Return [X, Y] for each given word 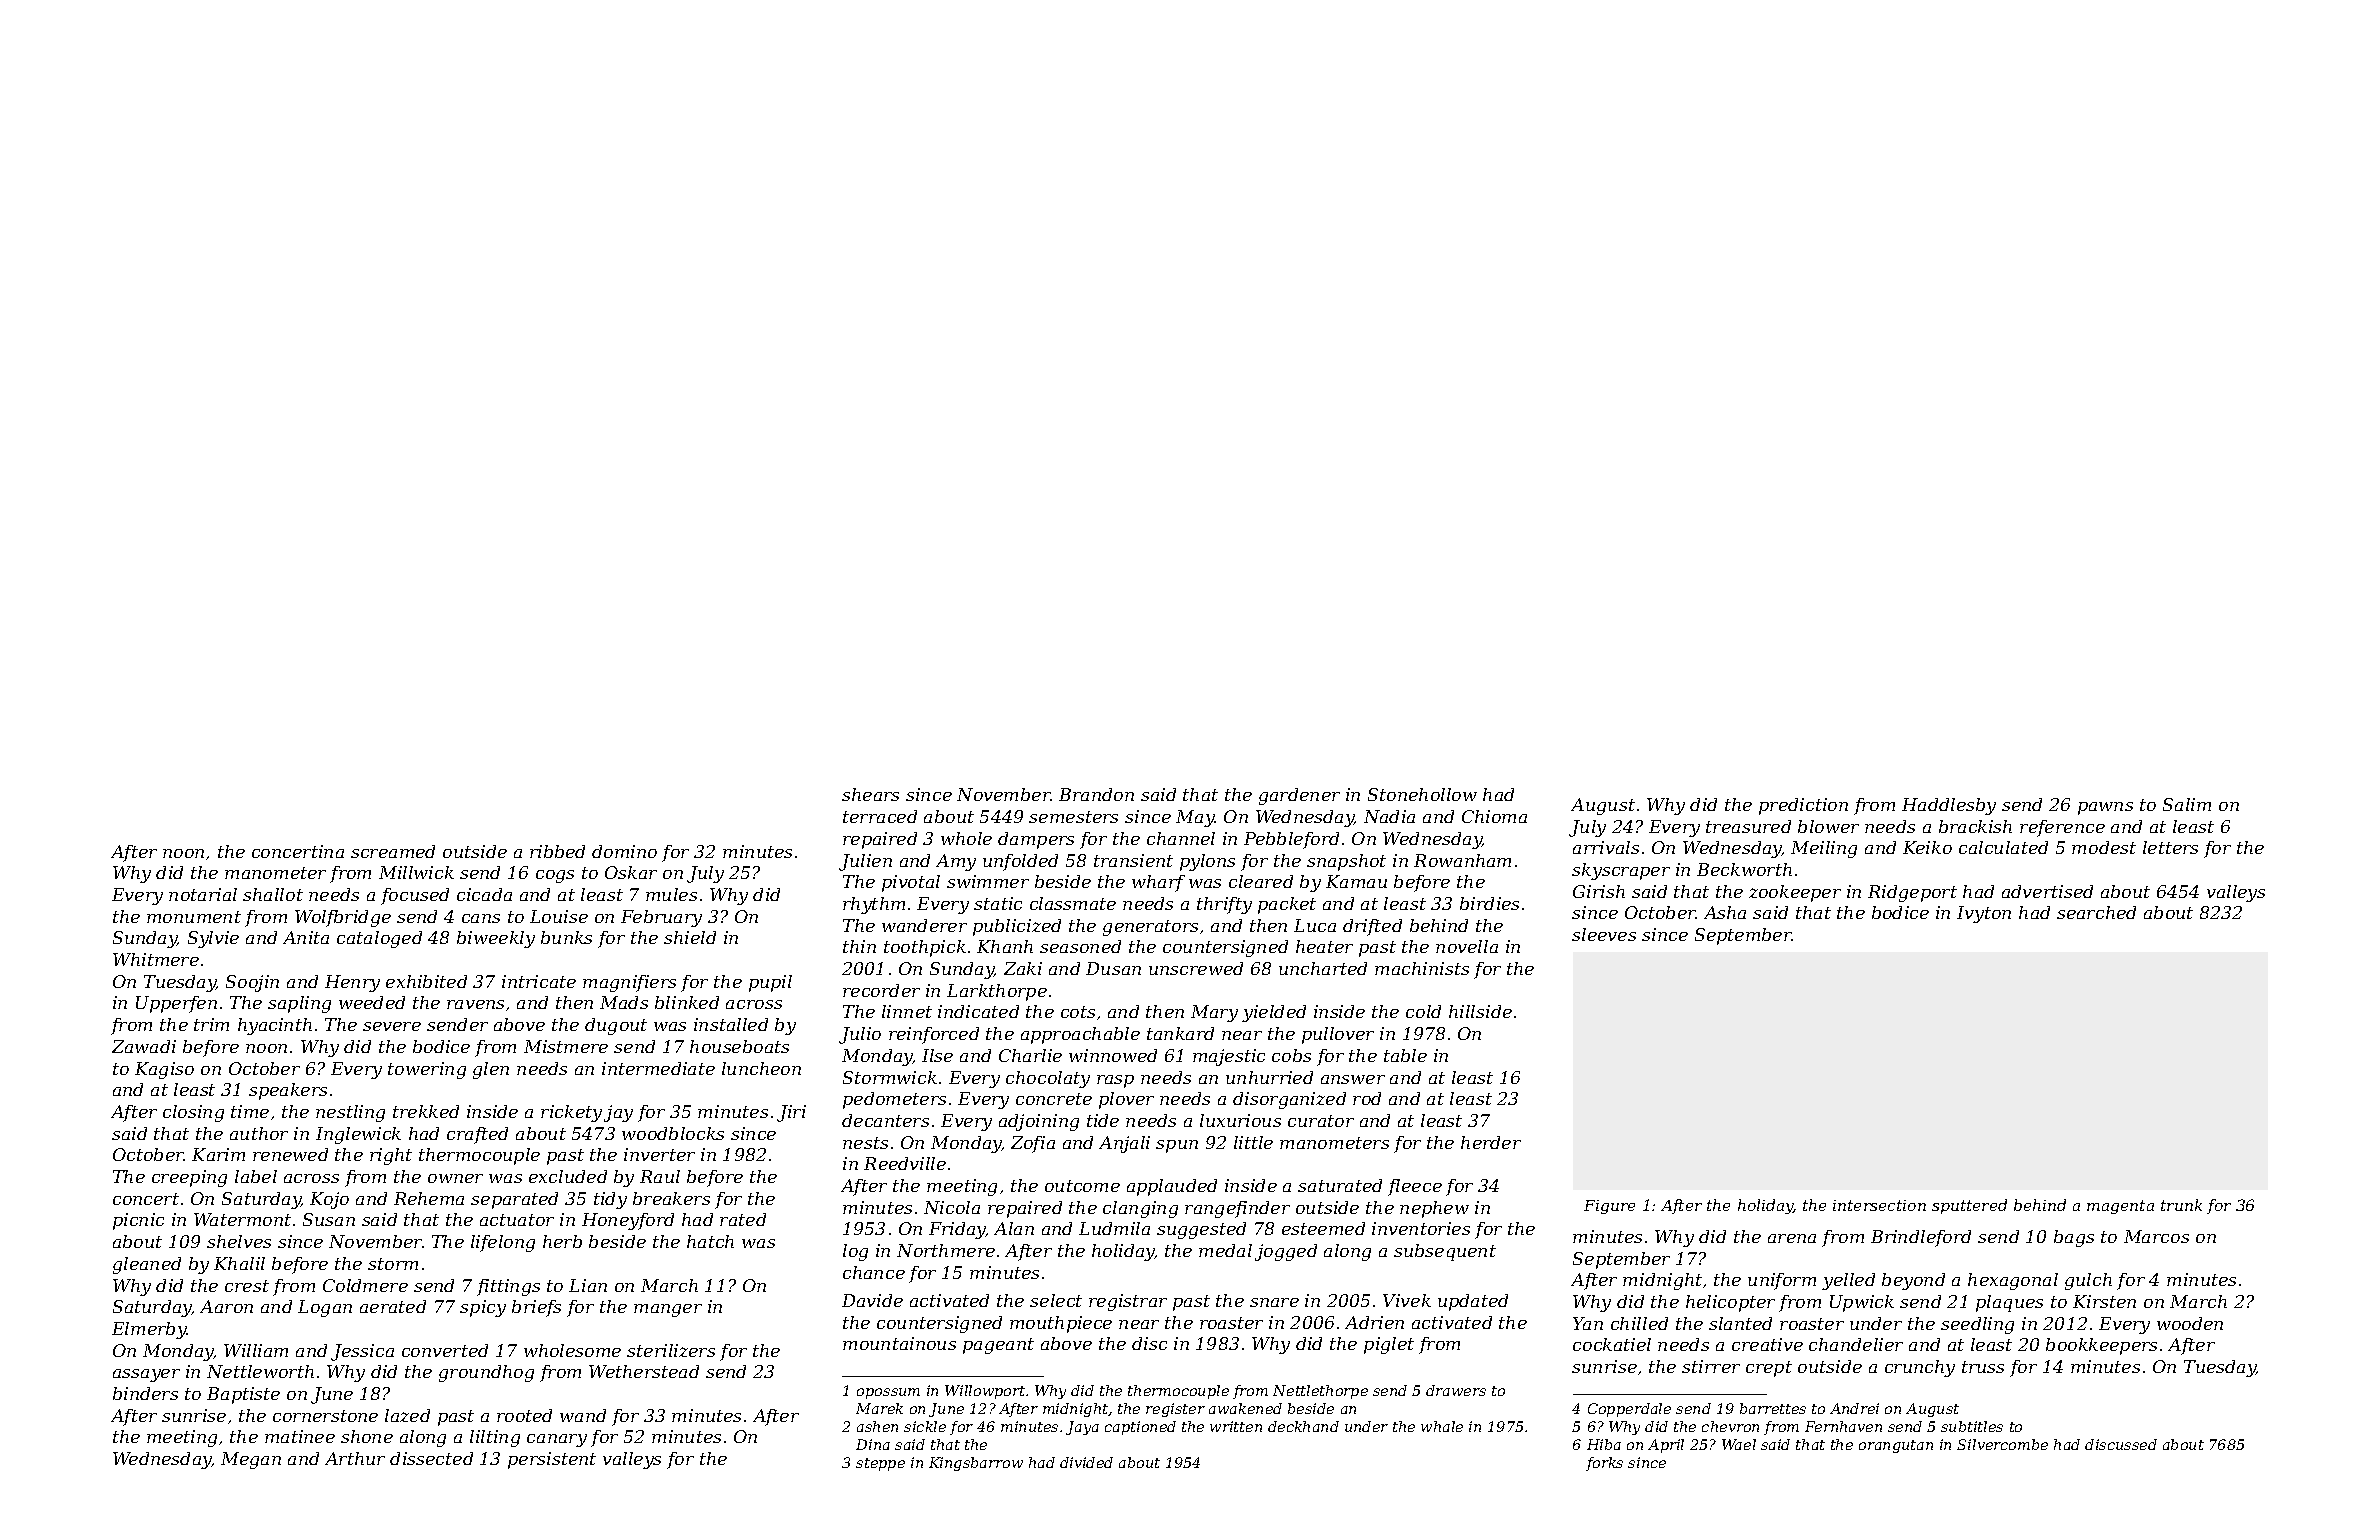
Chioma [1494, 816]
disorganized [1289, 1100]
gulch [2088, 1281]
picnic [138, 1221]
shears [870, 794]
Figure [1609, 1207]
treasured [1748, 826]
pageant [998, 1346]
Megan [251, 1460]
